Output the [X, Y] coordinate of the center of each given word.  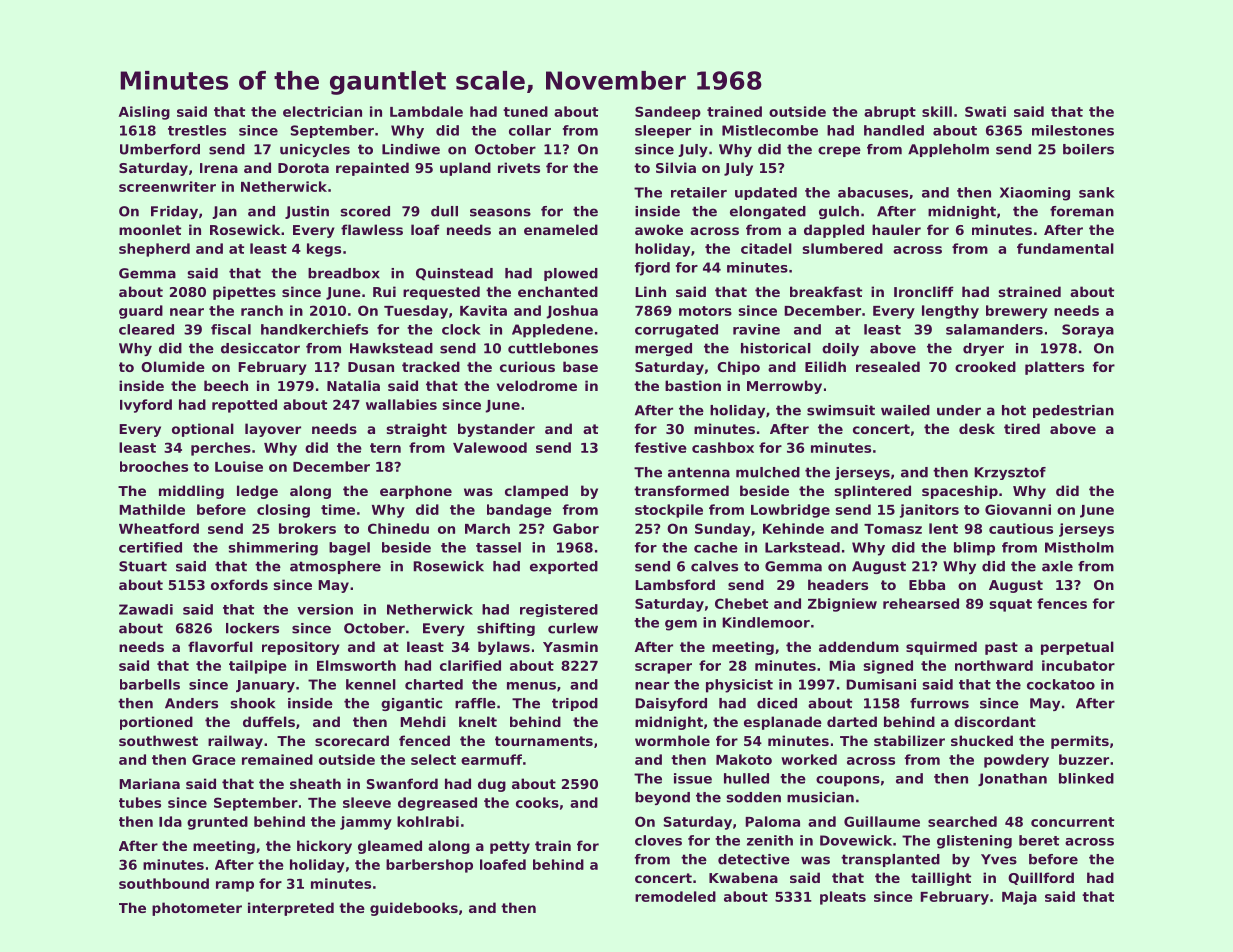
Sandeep [668, 113]
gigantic [411, 704]
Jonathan [1012, 779]
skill [937, 111]
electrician [322, 111]
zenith [770, 840]
